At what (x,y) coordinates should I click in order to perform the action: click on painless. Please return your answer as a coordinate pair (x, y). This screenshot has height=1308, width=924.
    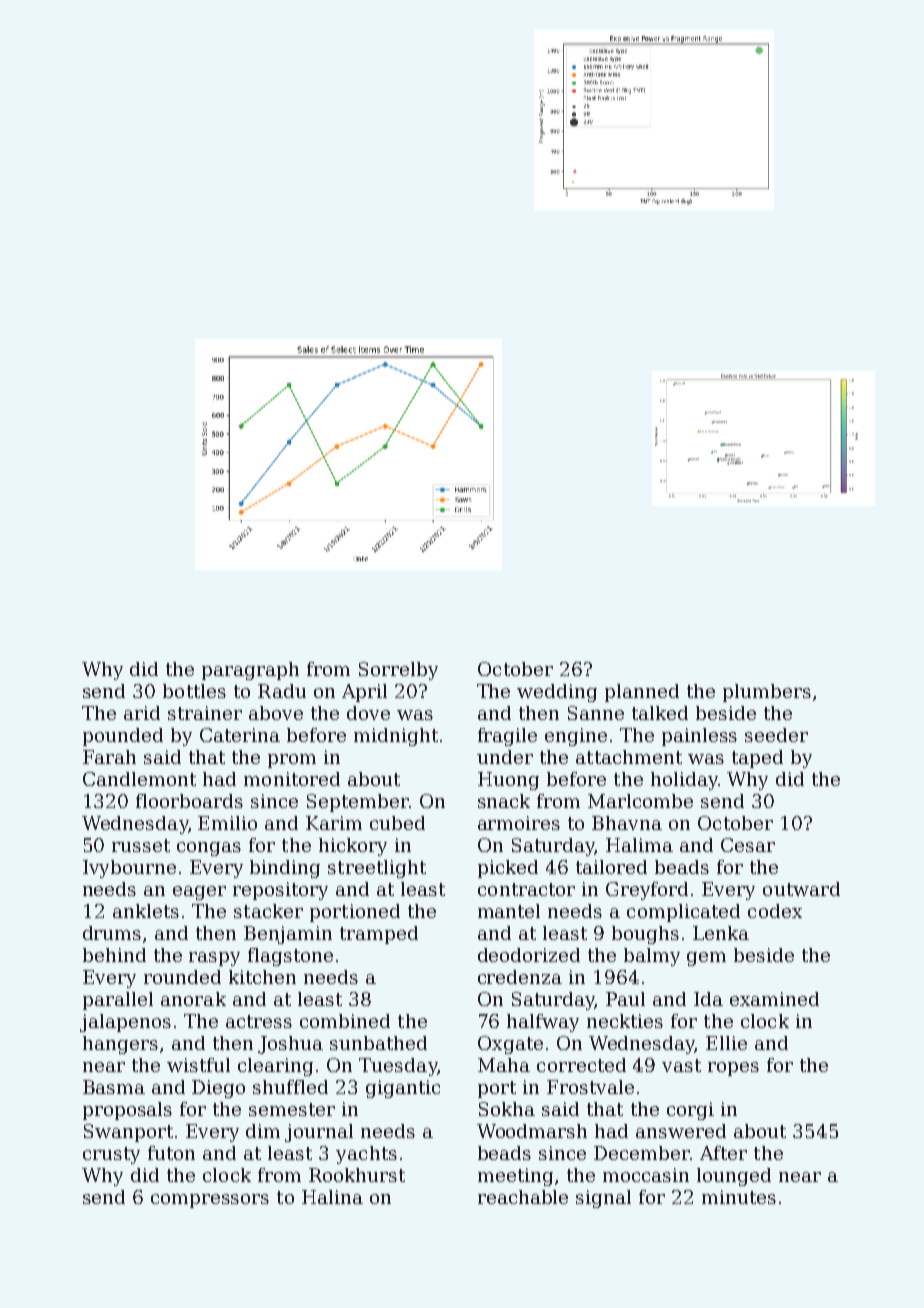
    Looking at the image, I should click on (699, 737).
